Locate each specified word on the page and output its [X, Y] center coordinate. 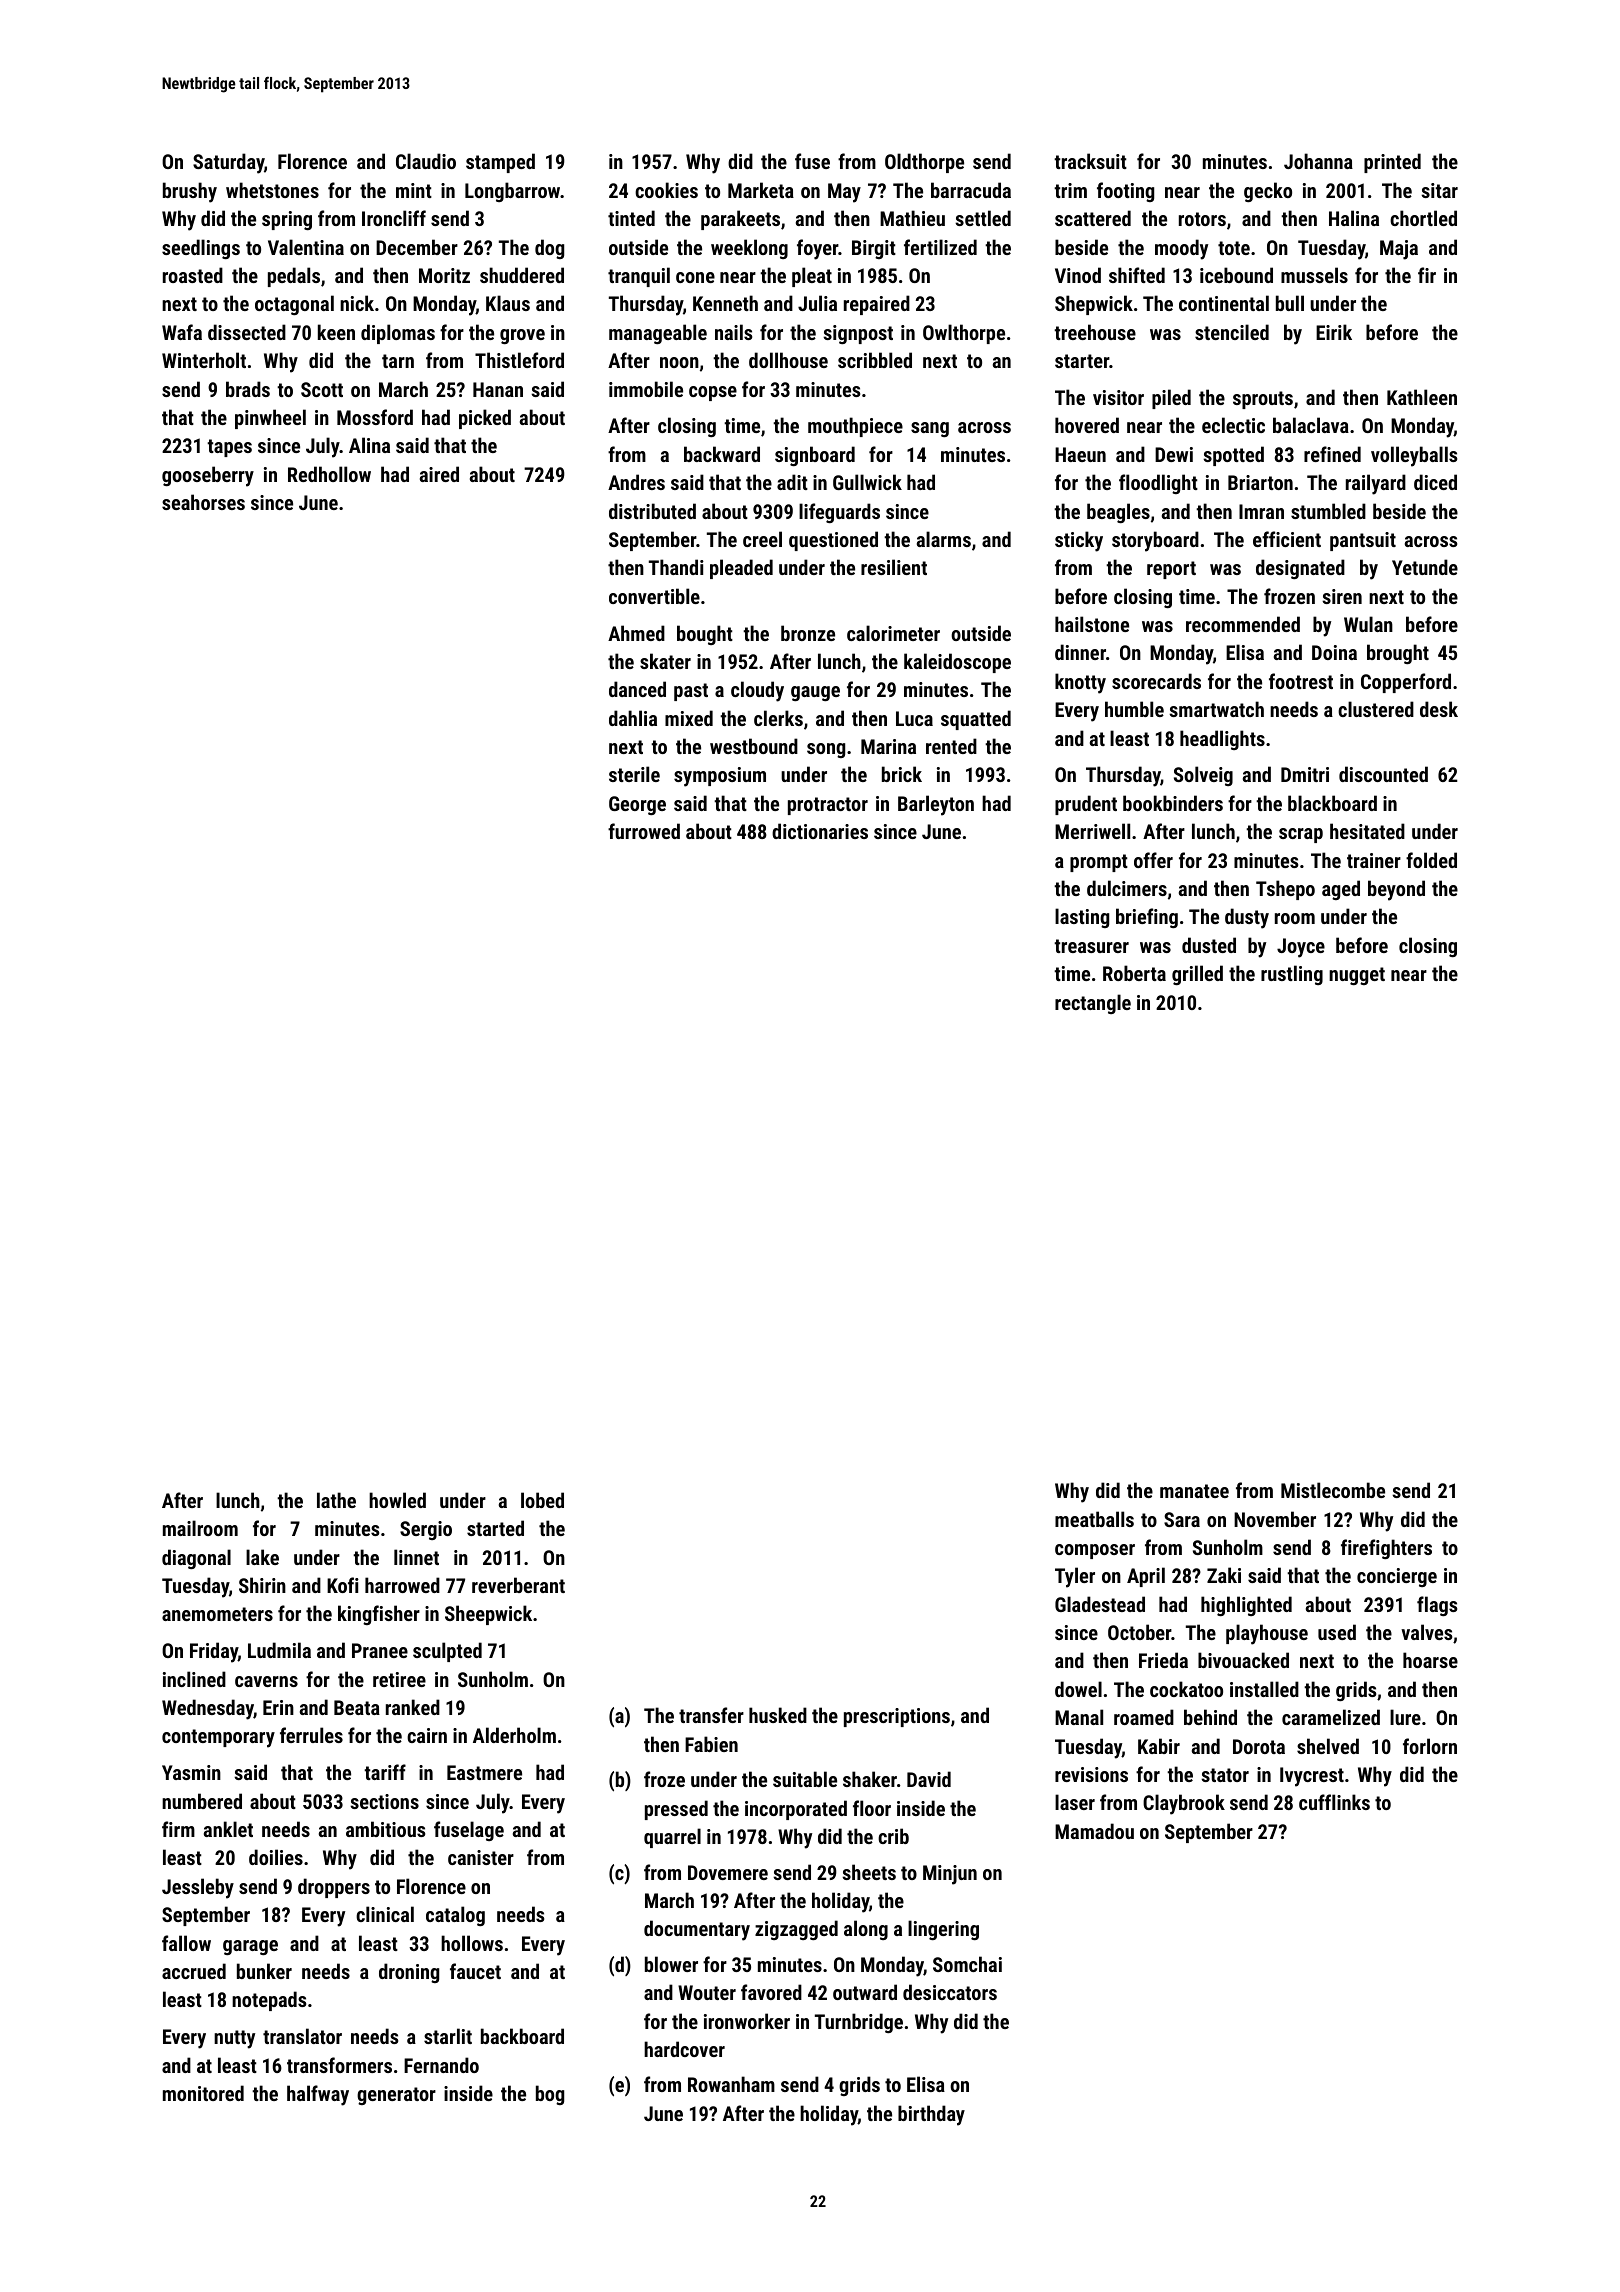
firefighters [1386, 1549]
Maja [1399, 250]
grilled [1197, 975]
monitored [203, 2093]
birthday [931, 2115]
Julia [817, 303]
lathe [336, 1500]
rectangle [1093, 1004]
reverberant [518, 1585]
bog [550, 2095]
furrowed [644, 831]
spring [287, 220]
